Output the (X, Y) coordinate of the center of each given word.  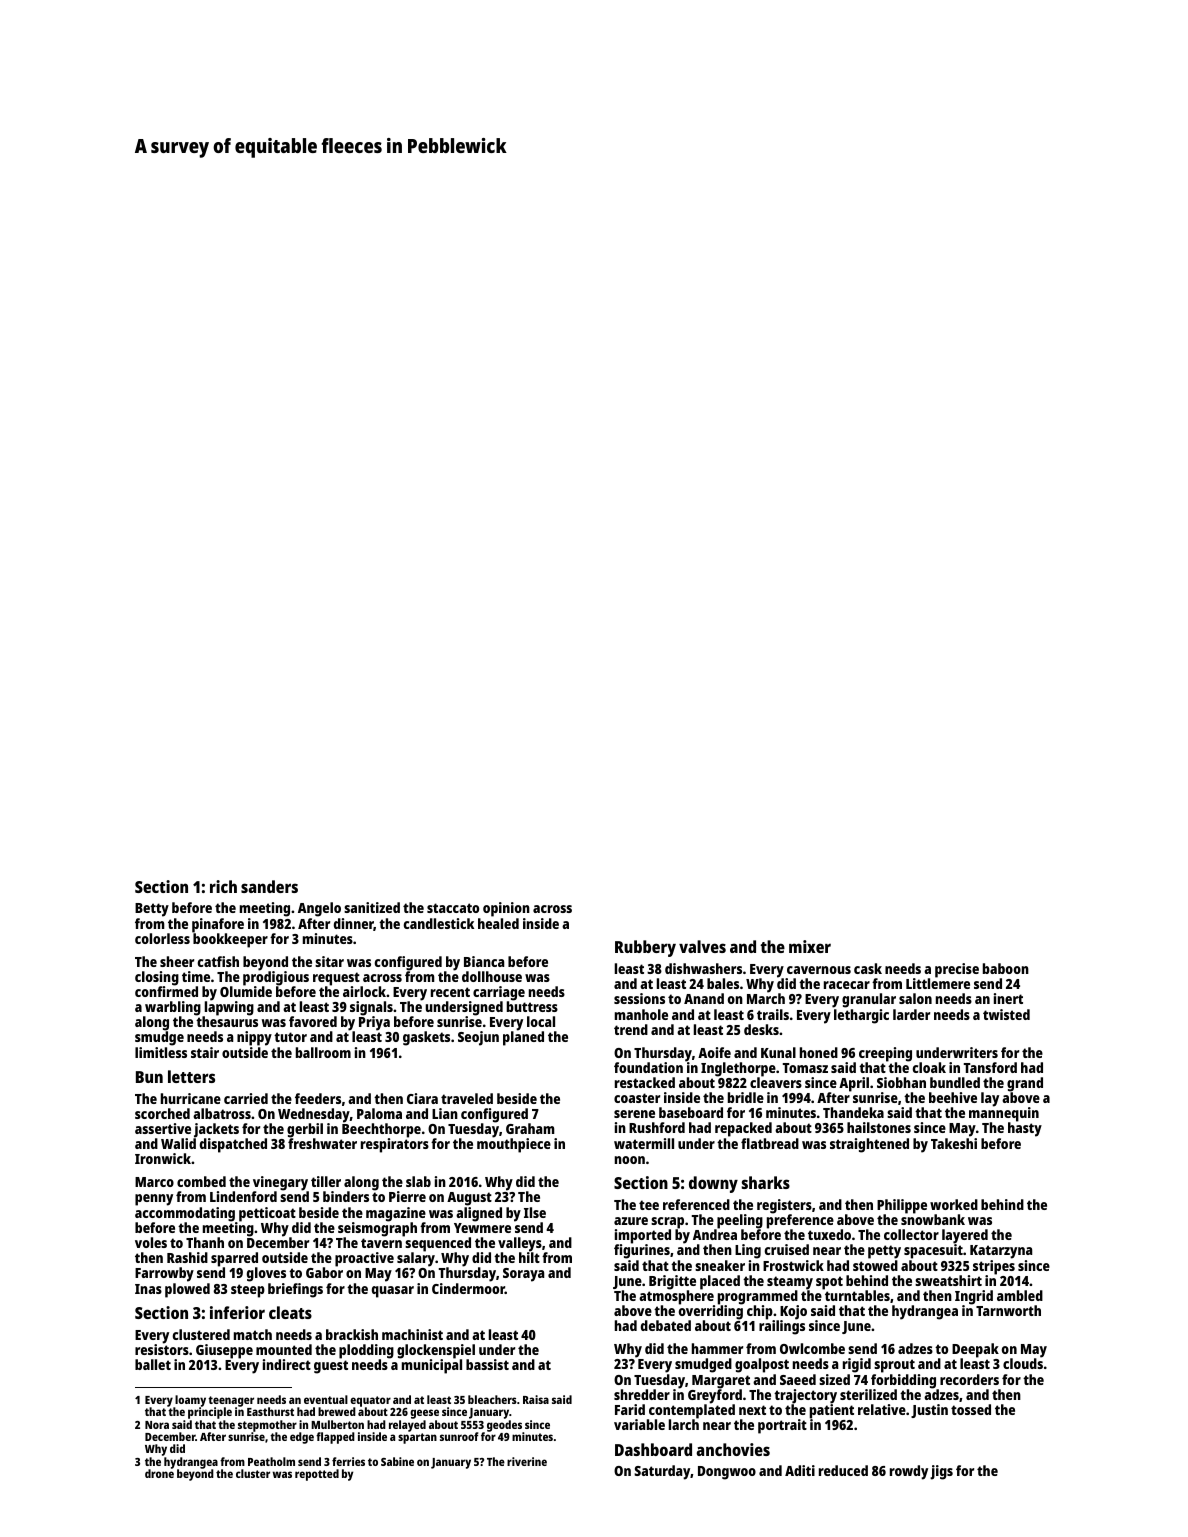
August (469, 1199)
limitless (161, 1052)
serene (634, 1114)
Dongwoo (727, 1473)
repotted (317, 1475)
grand (1025, 1084)
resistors (162, 1349)
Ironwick (163, 1158)
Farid (630, 1409)
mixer (810, 946)
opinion (506, 909)
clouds (1023, 1364)
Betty (152, 910)
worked (954, 1204)
